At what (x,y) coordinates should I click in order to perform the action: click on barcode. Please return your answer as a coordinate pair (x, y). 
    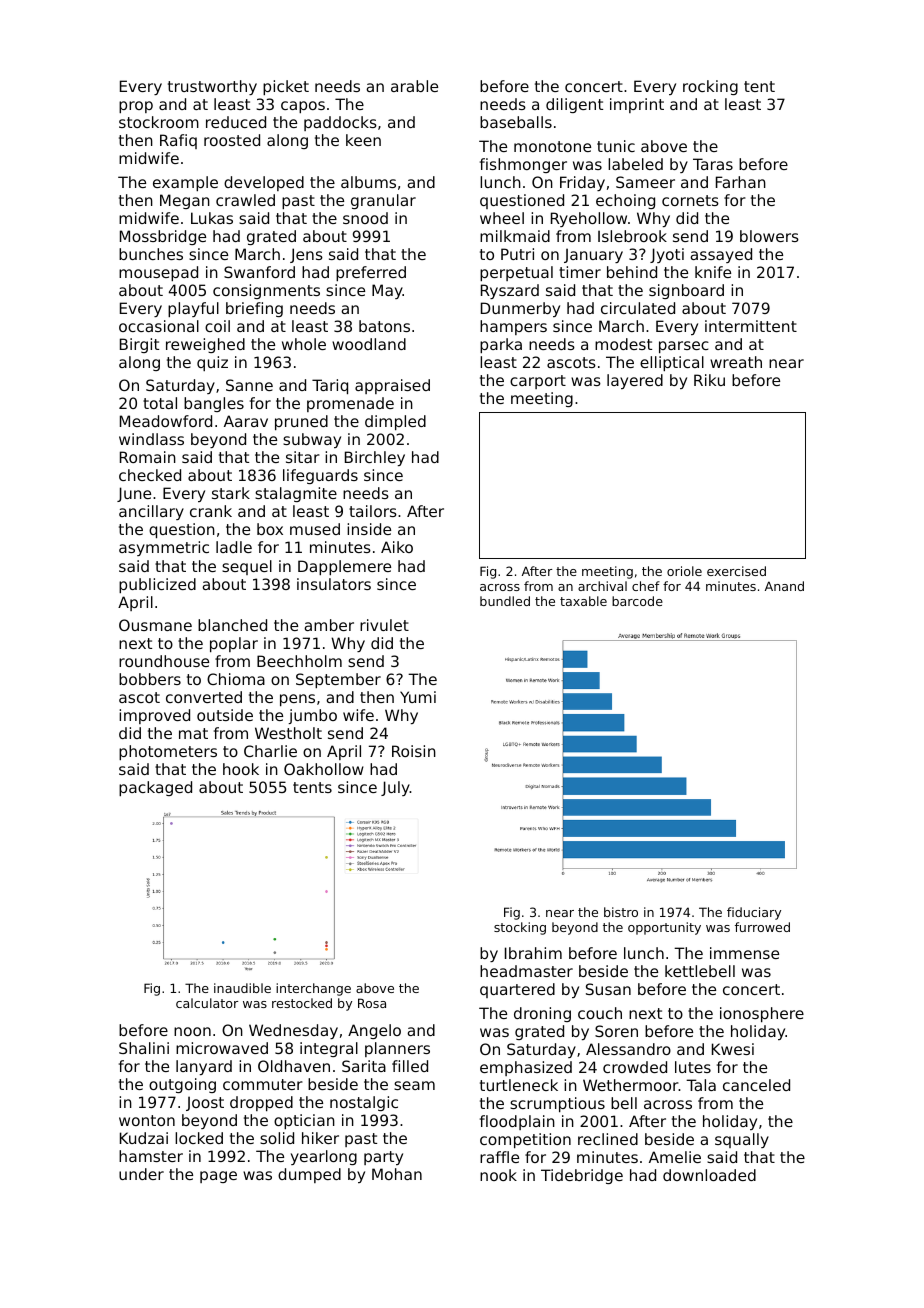
    Looking at the image, I should click on (637, 601).
